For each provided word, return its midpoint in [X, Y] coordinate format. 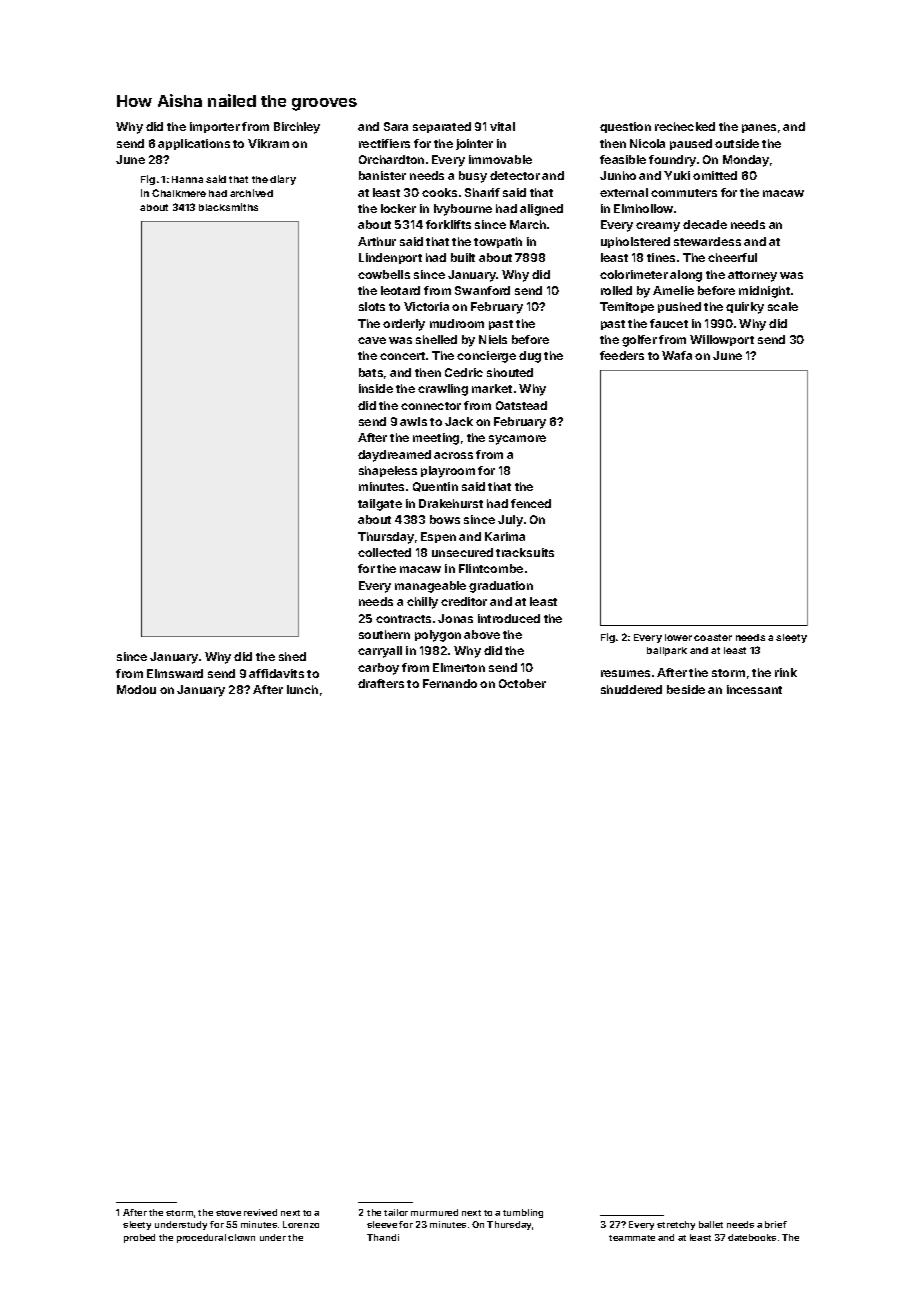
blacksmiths [228, 207]
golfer [639, 341]
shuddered [631, 689]
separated [442, 127]
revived [260, 1212]
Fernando [450, 683]
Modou [136, 689]
